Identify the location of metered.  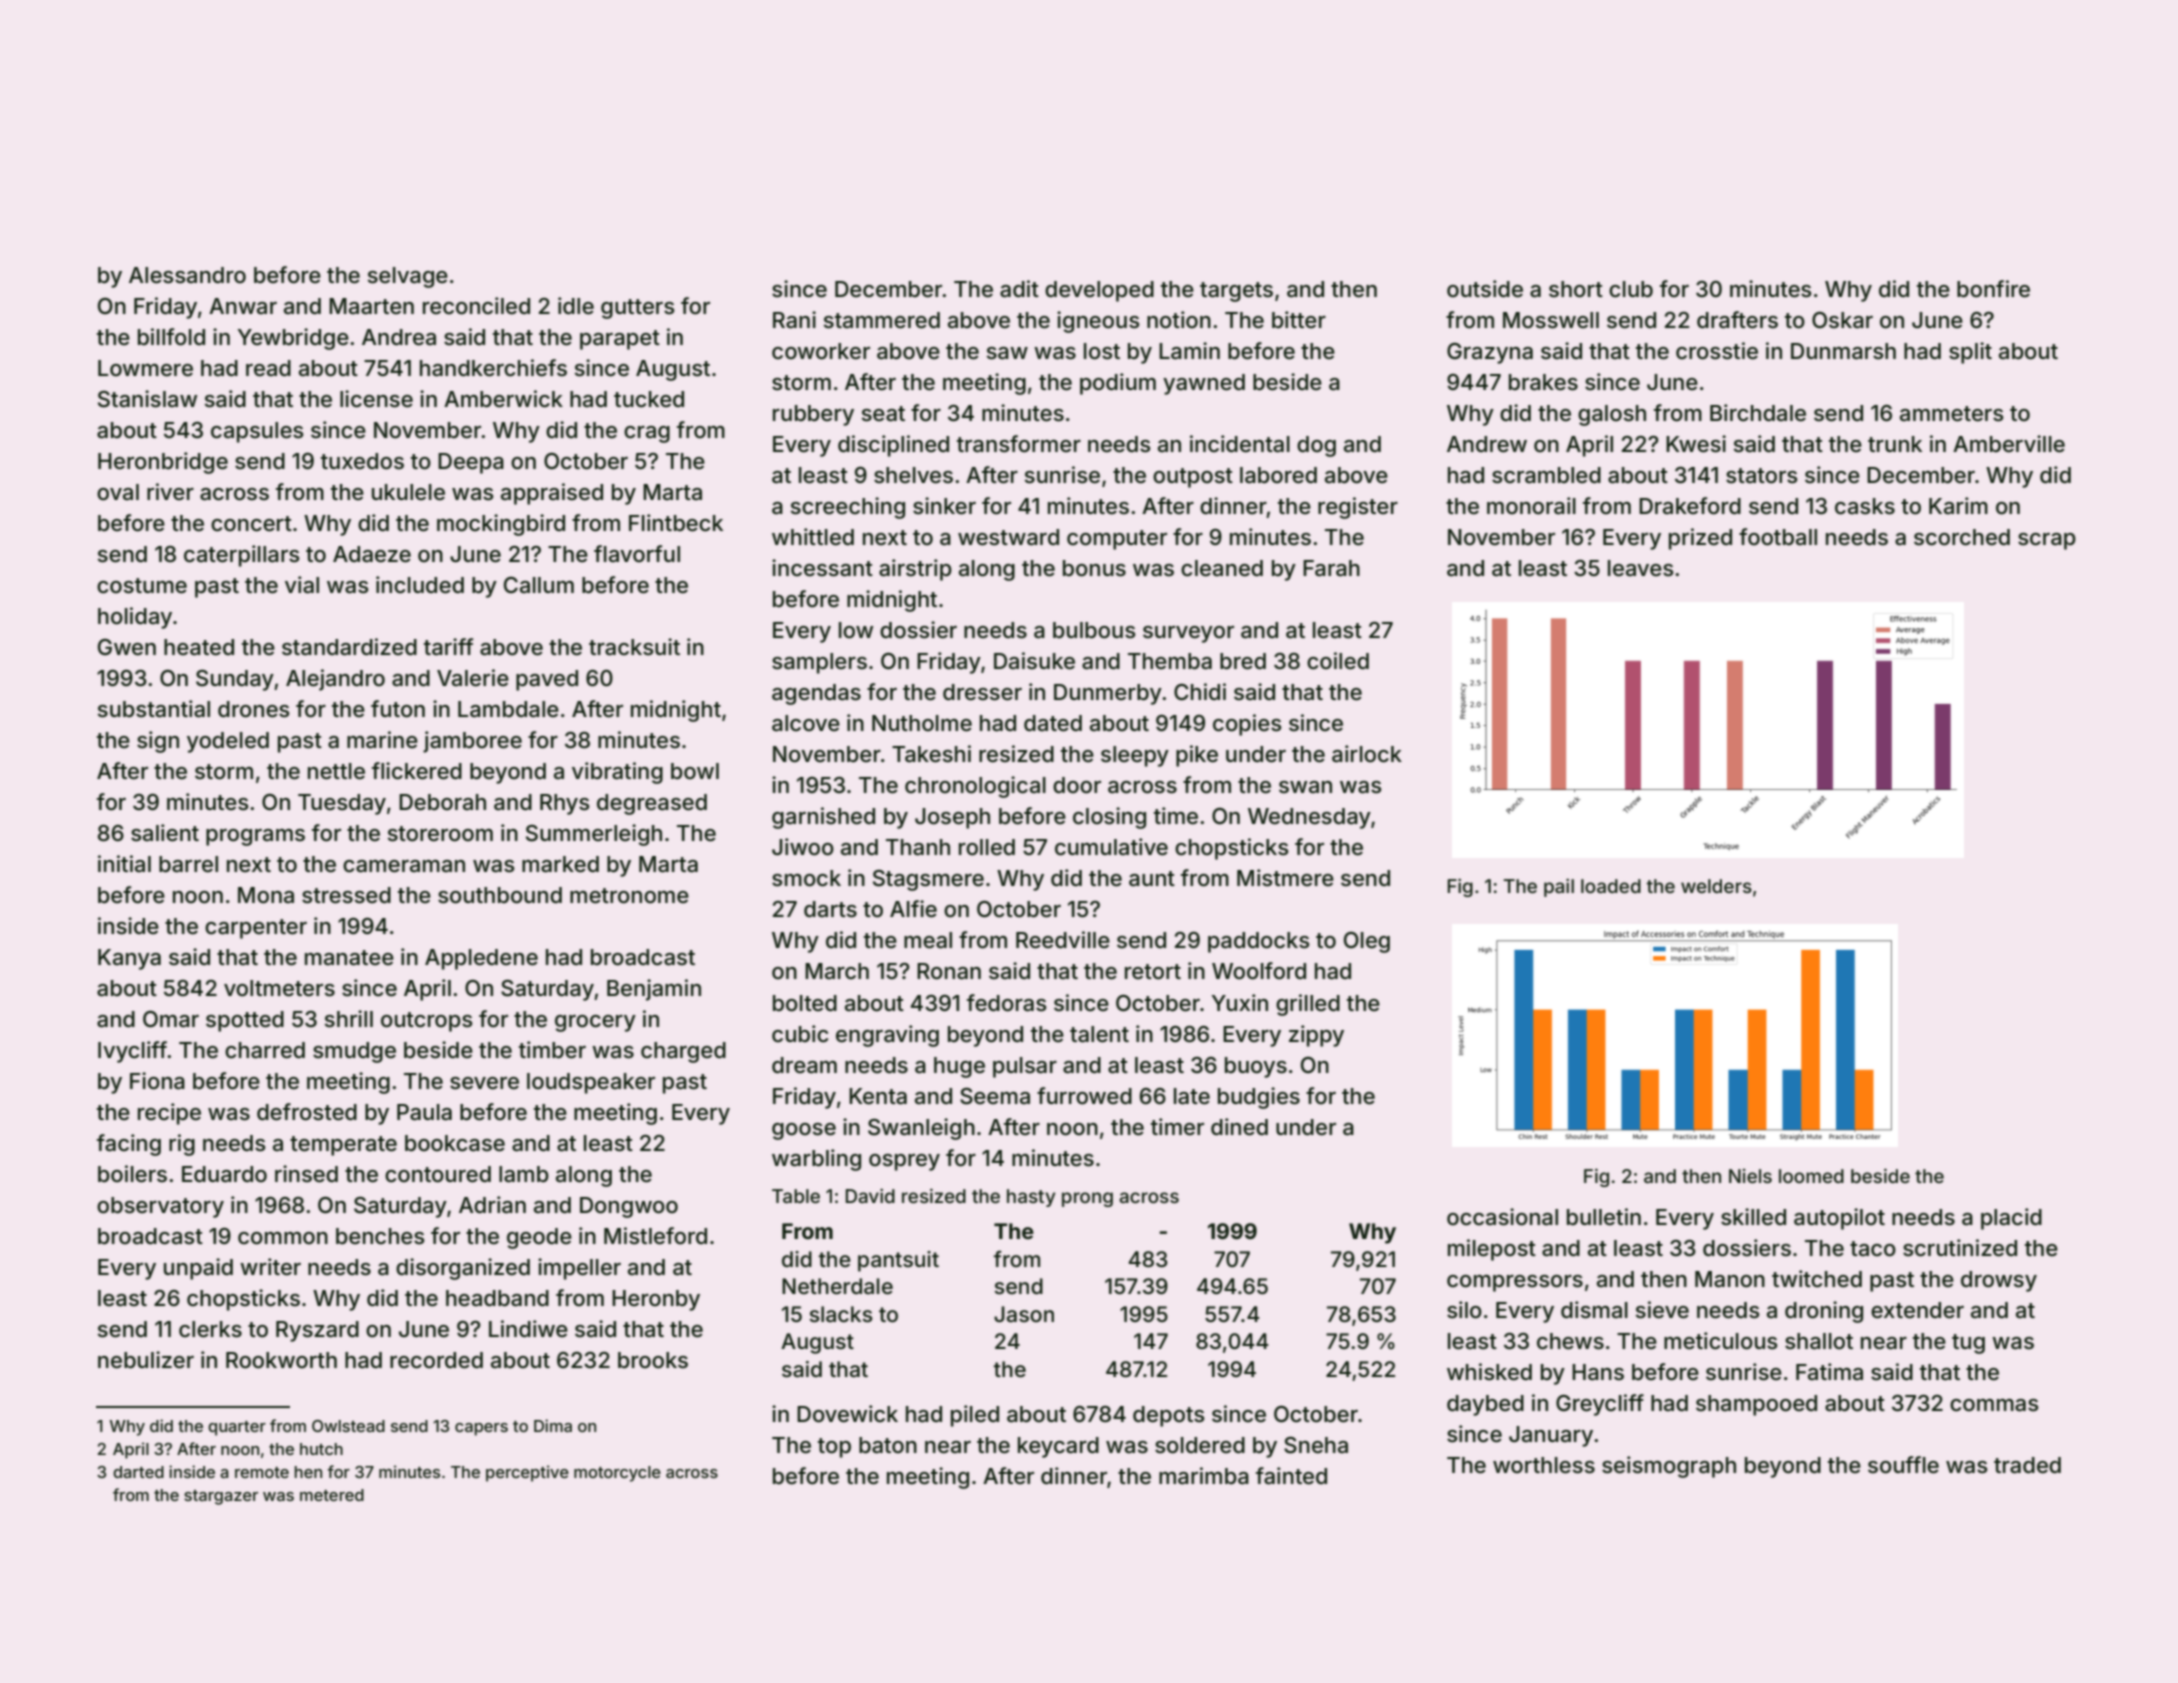
(332, 1495).
